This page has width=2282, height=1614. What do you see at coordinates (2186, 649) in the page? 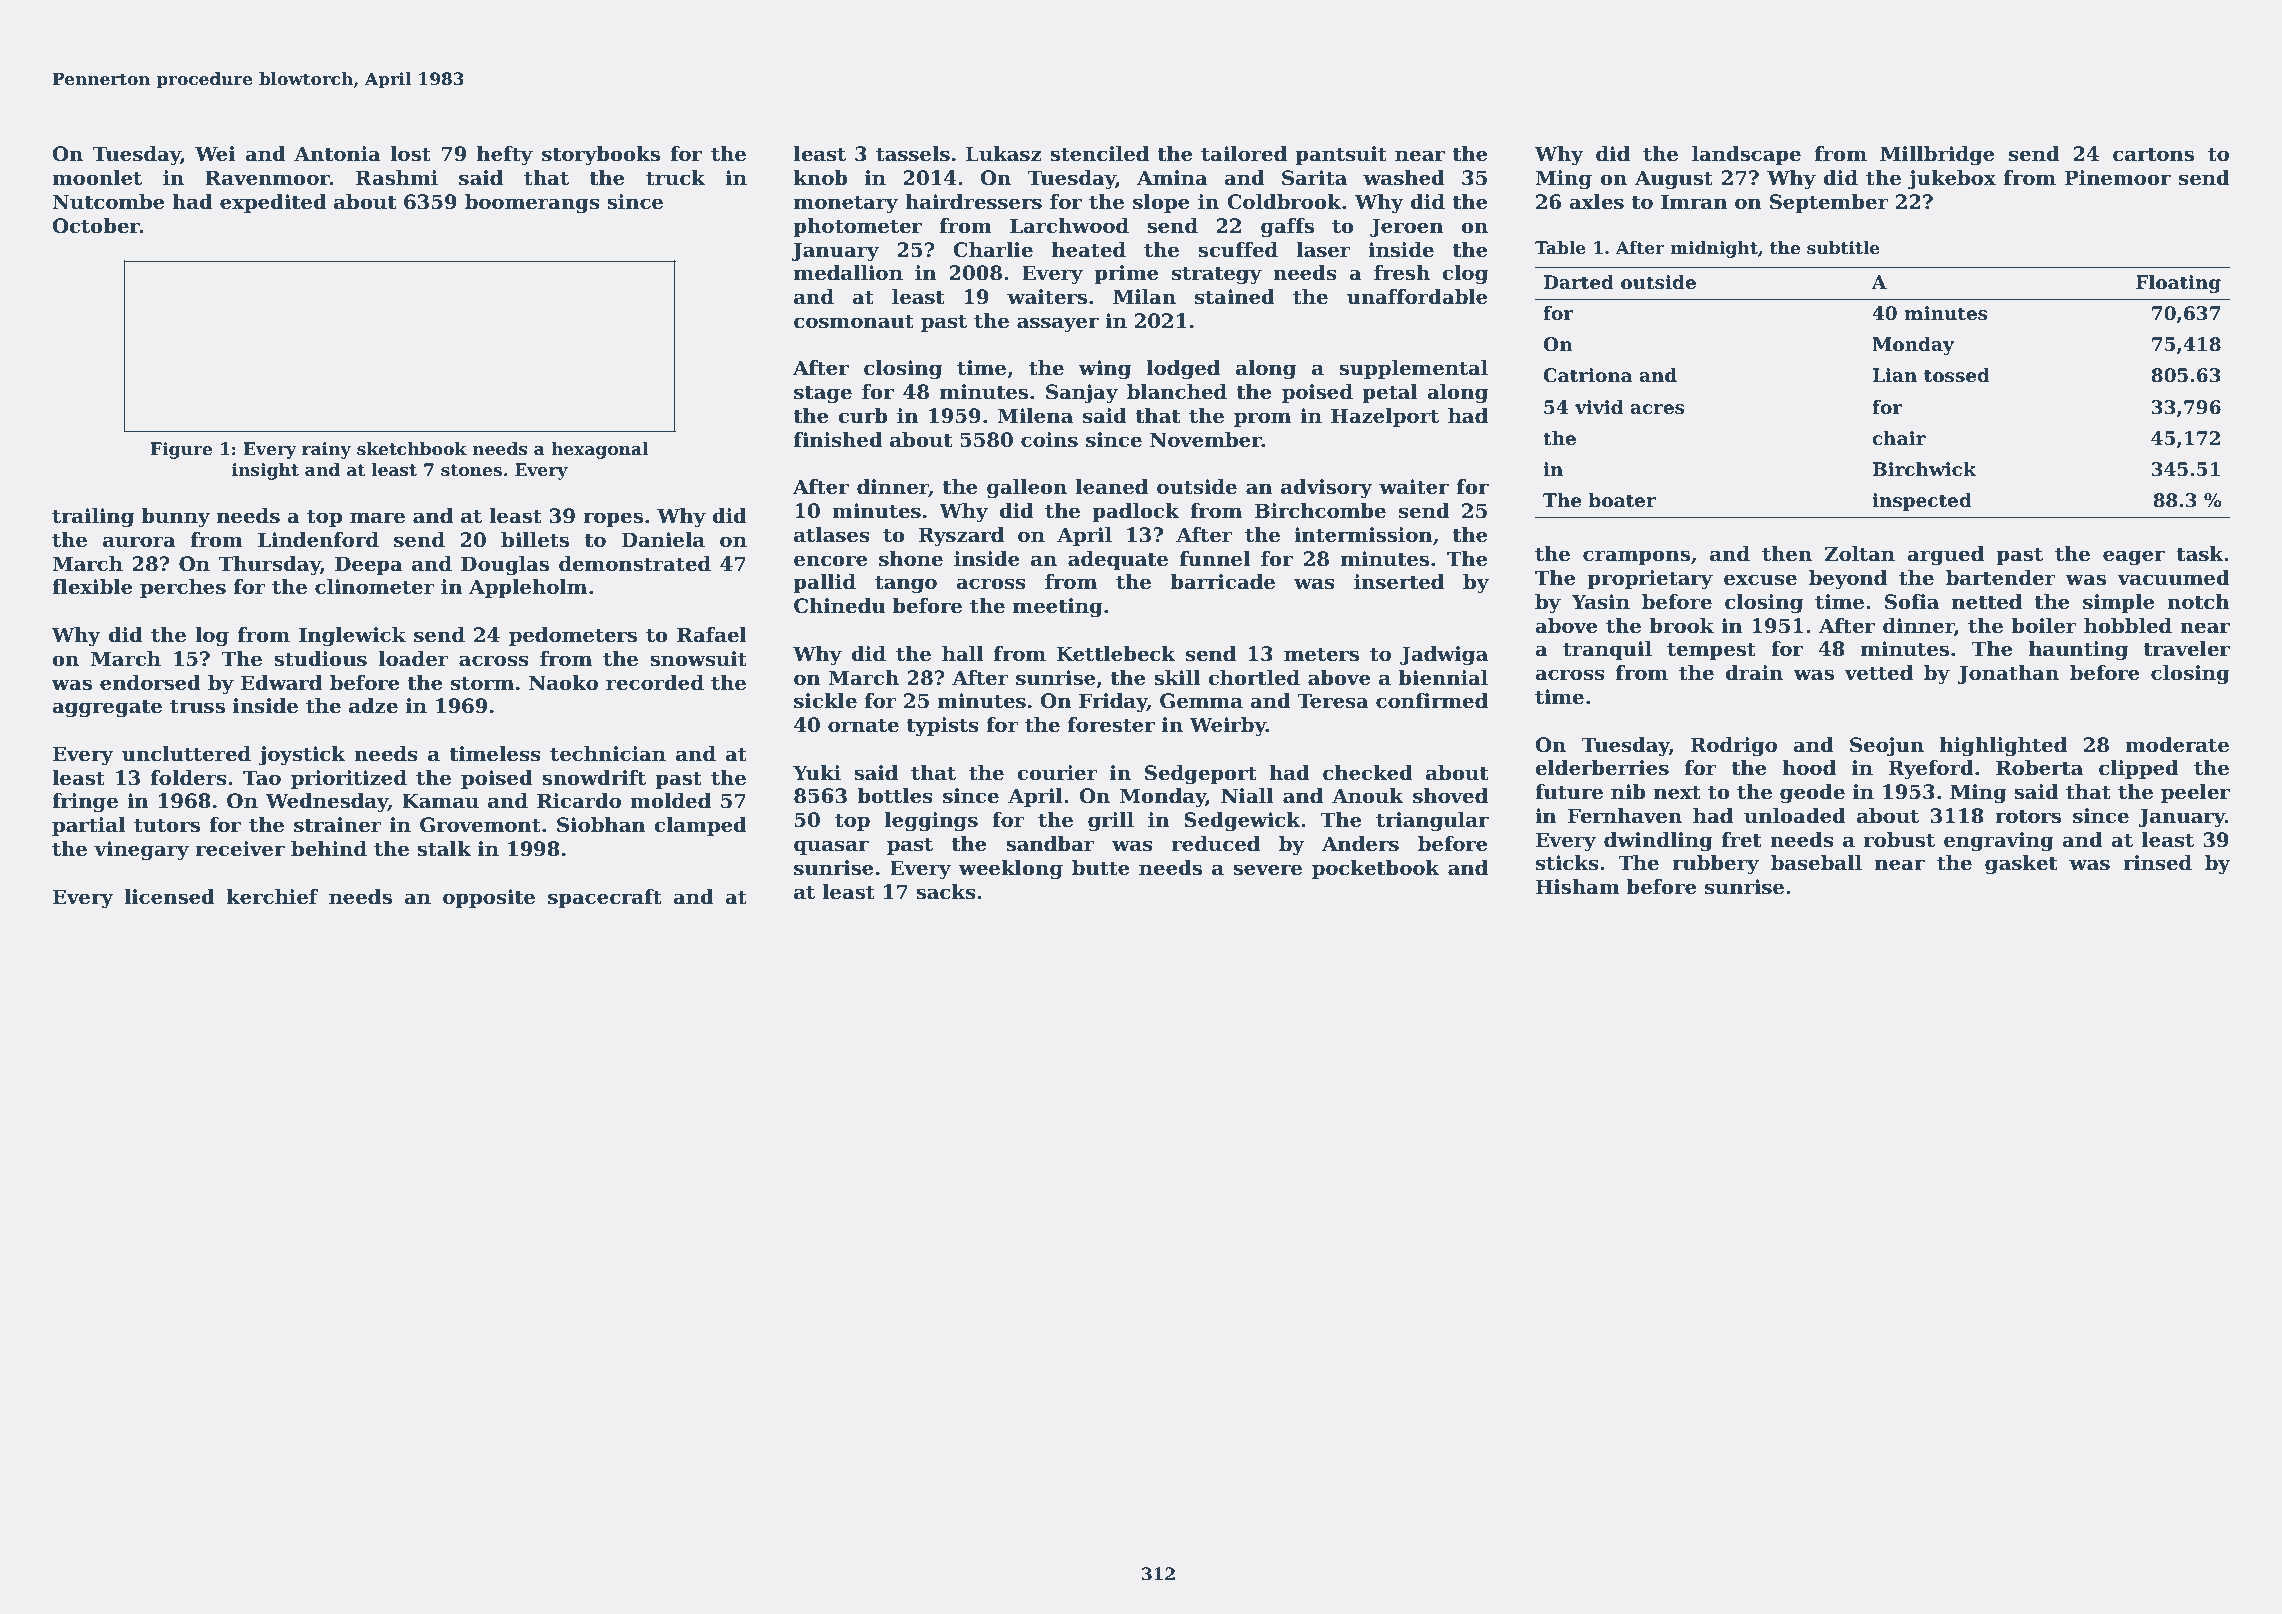
I see `traveler` at bounding box center [2186, 649].
